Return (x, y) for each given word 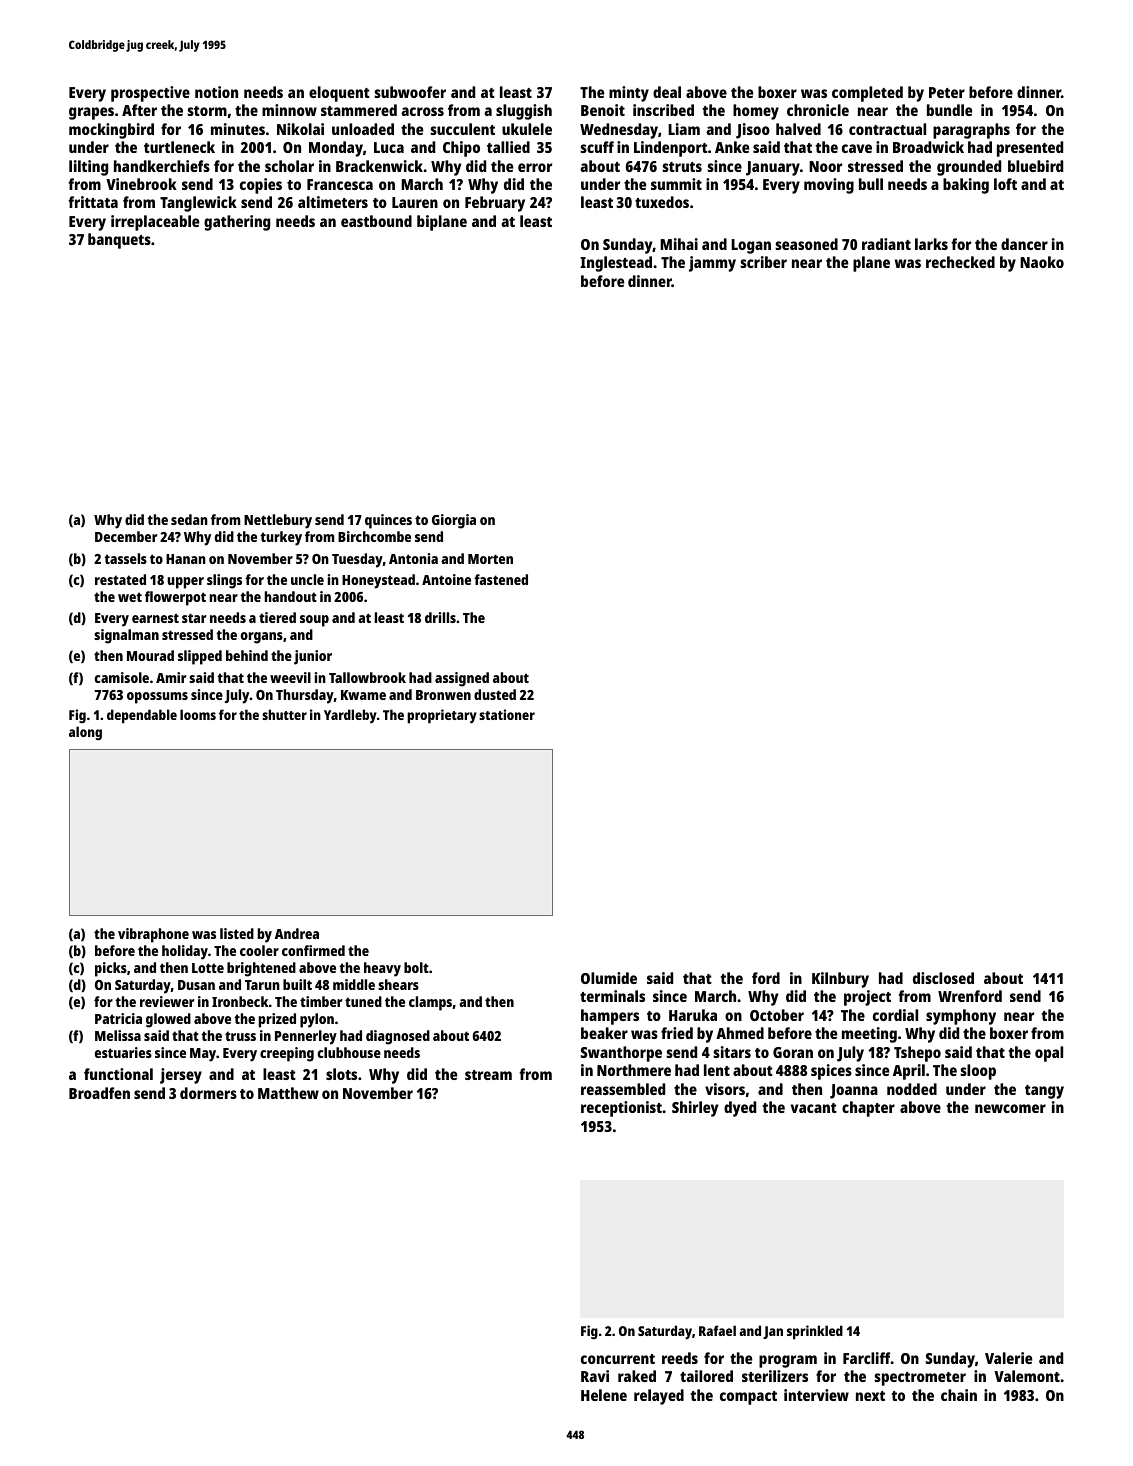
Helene (604, 1395)
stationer (507, 714)
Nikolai (300, 129)
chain (959, 1395)
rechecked (960, 262)
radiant (886, 244)
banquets (119, 241)
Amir (171, 677)
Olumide (609, 978)
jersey (181, 1076)
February (495, 204)
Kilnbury (840, 980)
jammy (712, 264)
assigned (462, 679)
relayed (659, 1397)
